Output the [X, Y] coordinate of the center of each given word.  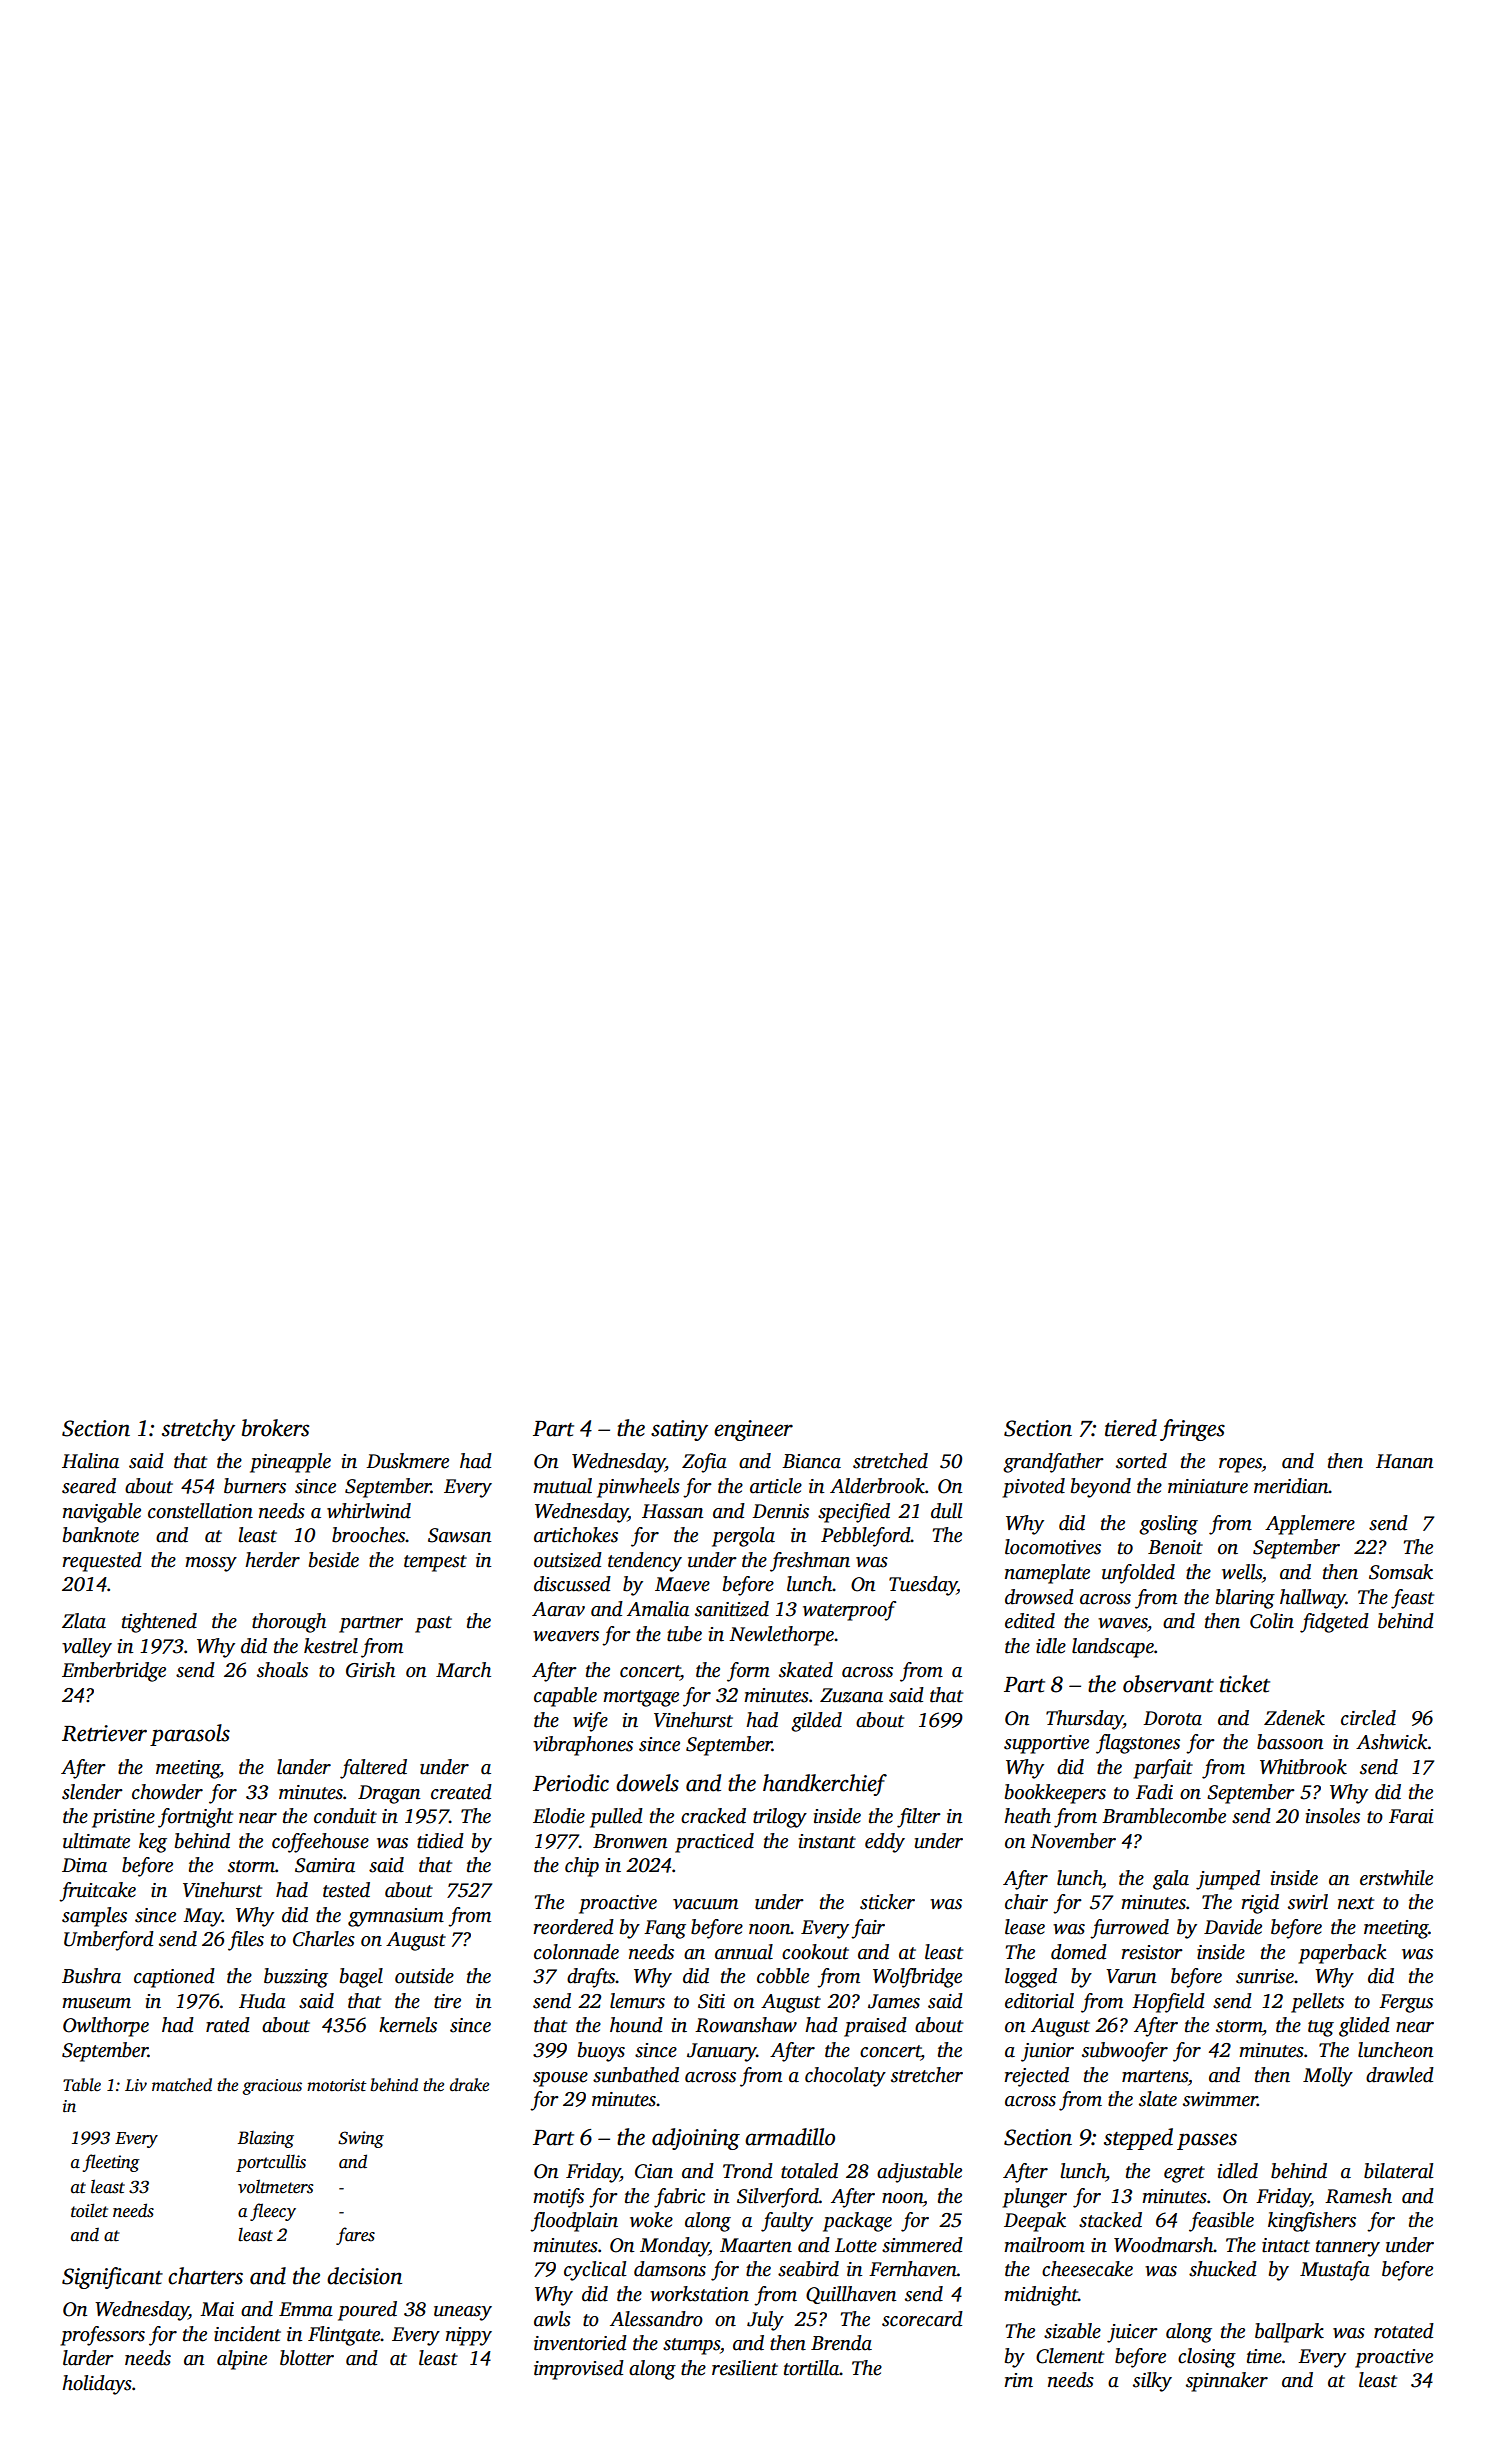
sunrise [1265, 1976]
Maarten [756, 2245]
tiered [1131, 1428]
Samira [325, 1865]
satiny [679, 1430]
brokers [275, 1428]
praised [875, 2027]
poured [367, 2311]
